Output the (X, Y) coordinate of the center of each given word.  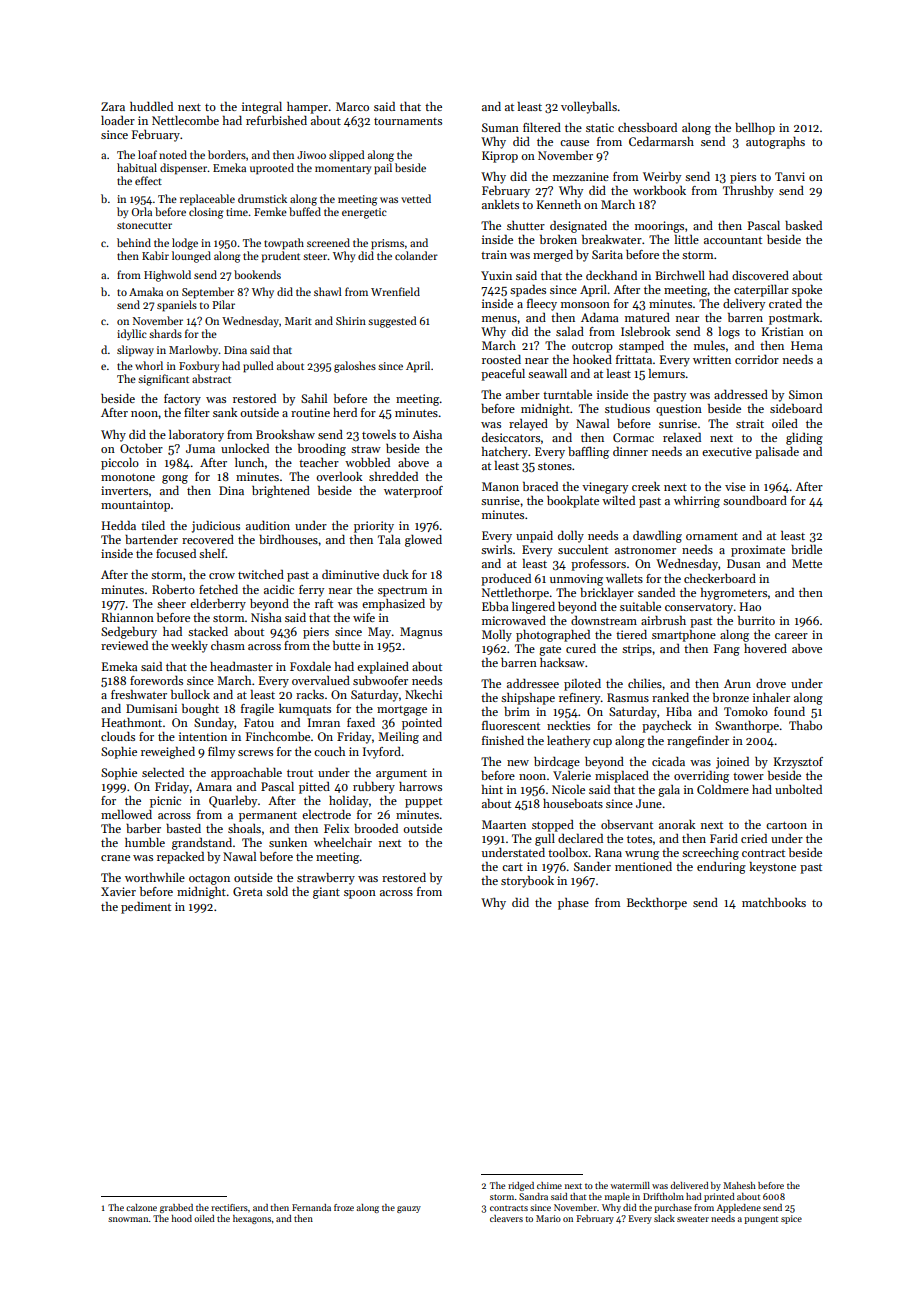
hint (492, 789)
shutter (526, 225)
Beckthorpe (657, 904)
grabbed (176, 1208)
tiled (153, 525)
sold (277, 891)
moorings (659, 227)
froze (344, 1207)
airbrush (663, 620)
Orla (142, 211)
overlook (339, 476)
